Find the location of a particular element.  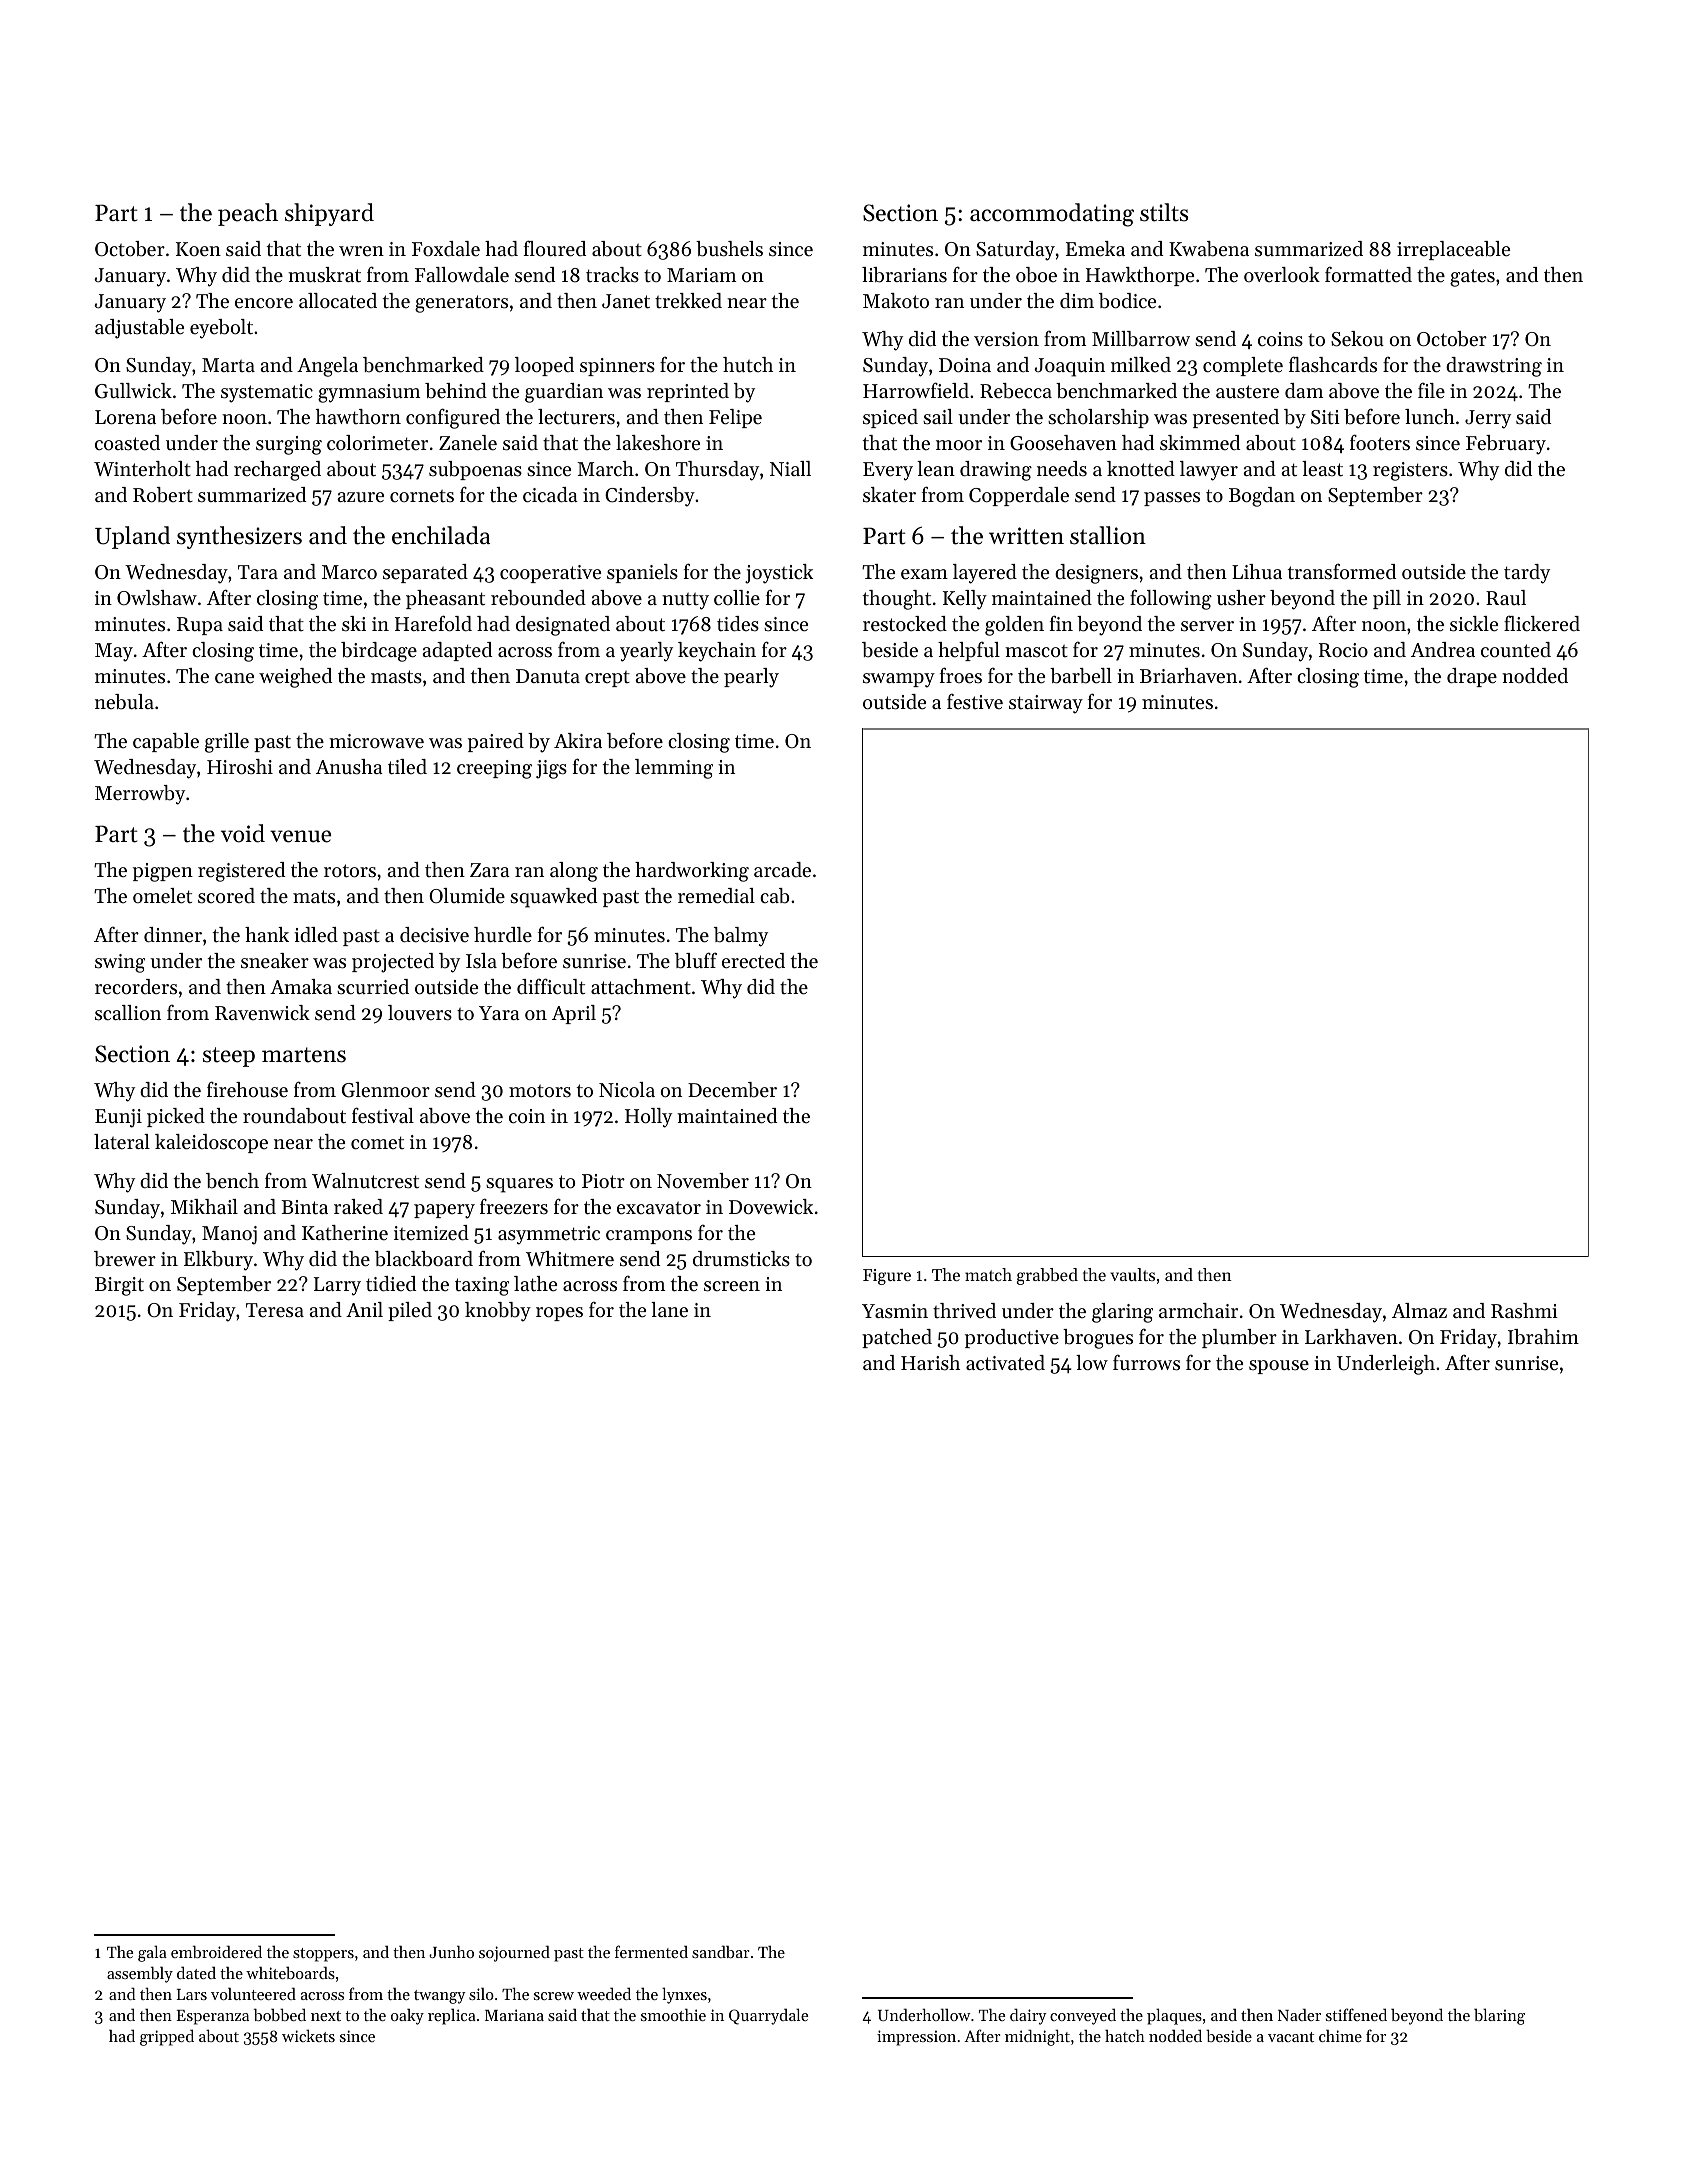

sandbar is located at coordinates (720, 1951).
